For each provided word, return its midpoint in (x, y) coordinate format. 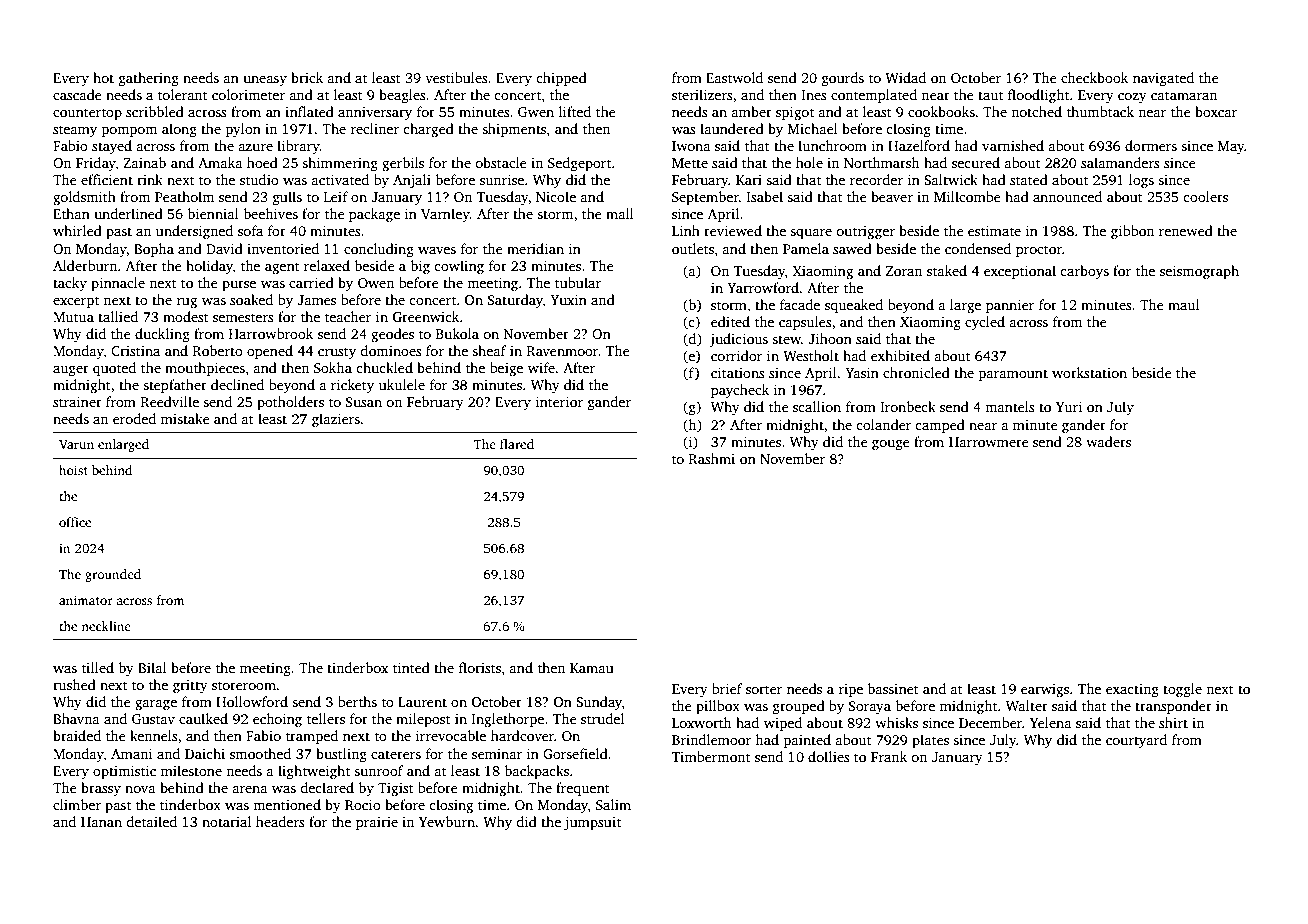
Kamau (592, 668)
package (374, 215)
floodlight (1038, 96)
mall (620, 213)
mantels (1009, 406)
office (75, 522)
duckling (162, 335)
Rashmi (712, 458)
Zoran (904, 271)
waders (1108, 441)
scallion (817, 406)
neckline (106, 626)
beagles (402, 96)
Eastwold (734, 77)
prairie (377, 823)
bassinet (893, 688)
